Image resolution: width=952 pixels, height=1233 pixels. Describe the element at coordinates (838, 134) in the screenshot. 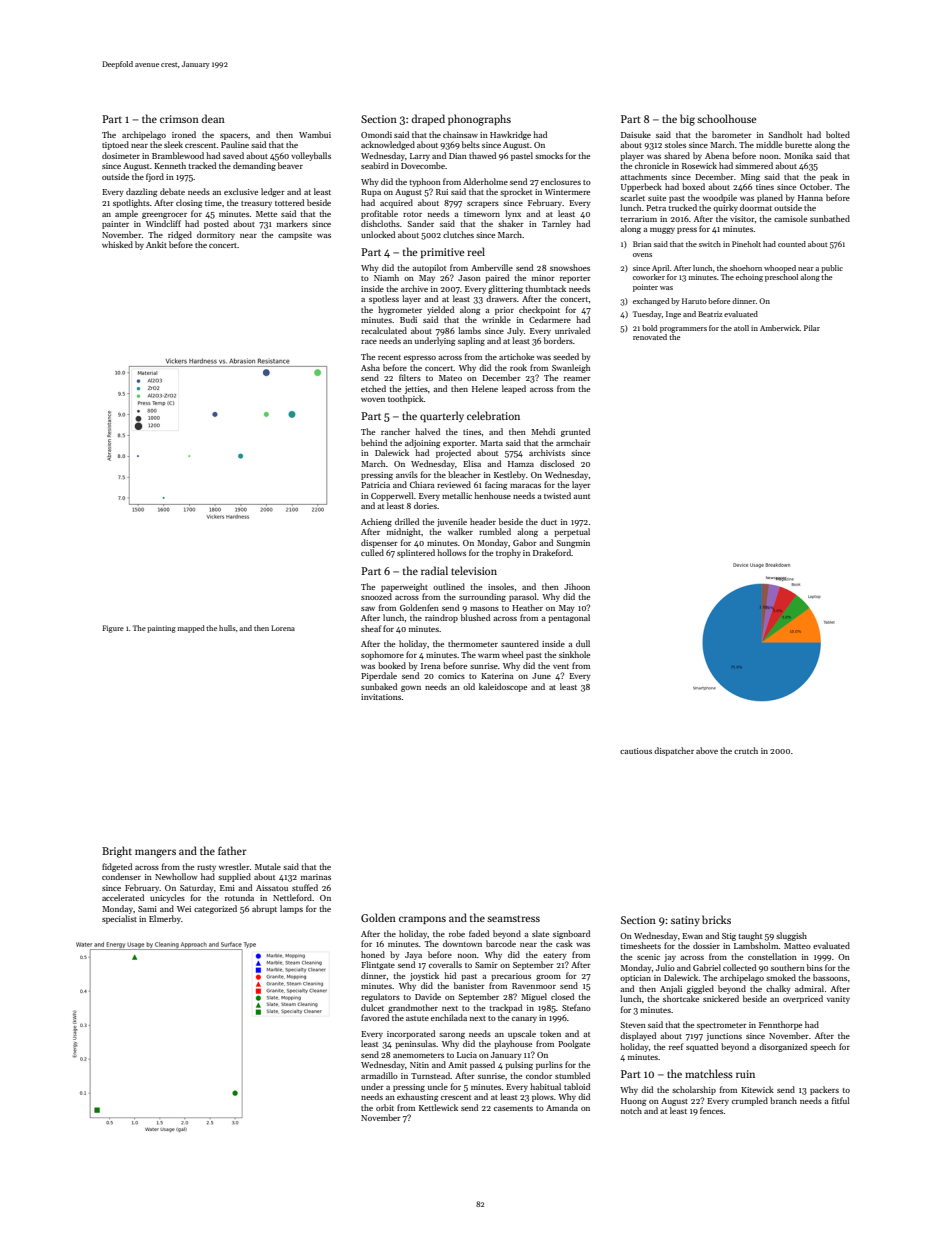

I see `bolted` at that location.
